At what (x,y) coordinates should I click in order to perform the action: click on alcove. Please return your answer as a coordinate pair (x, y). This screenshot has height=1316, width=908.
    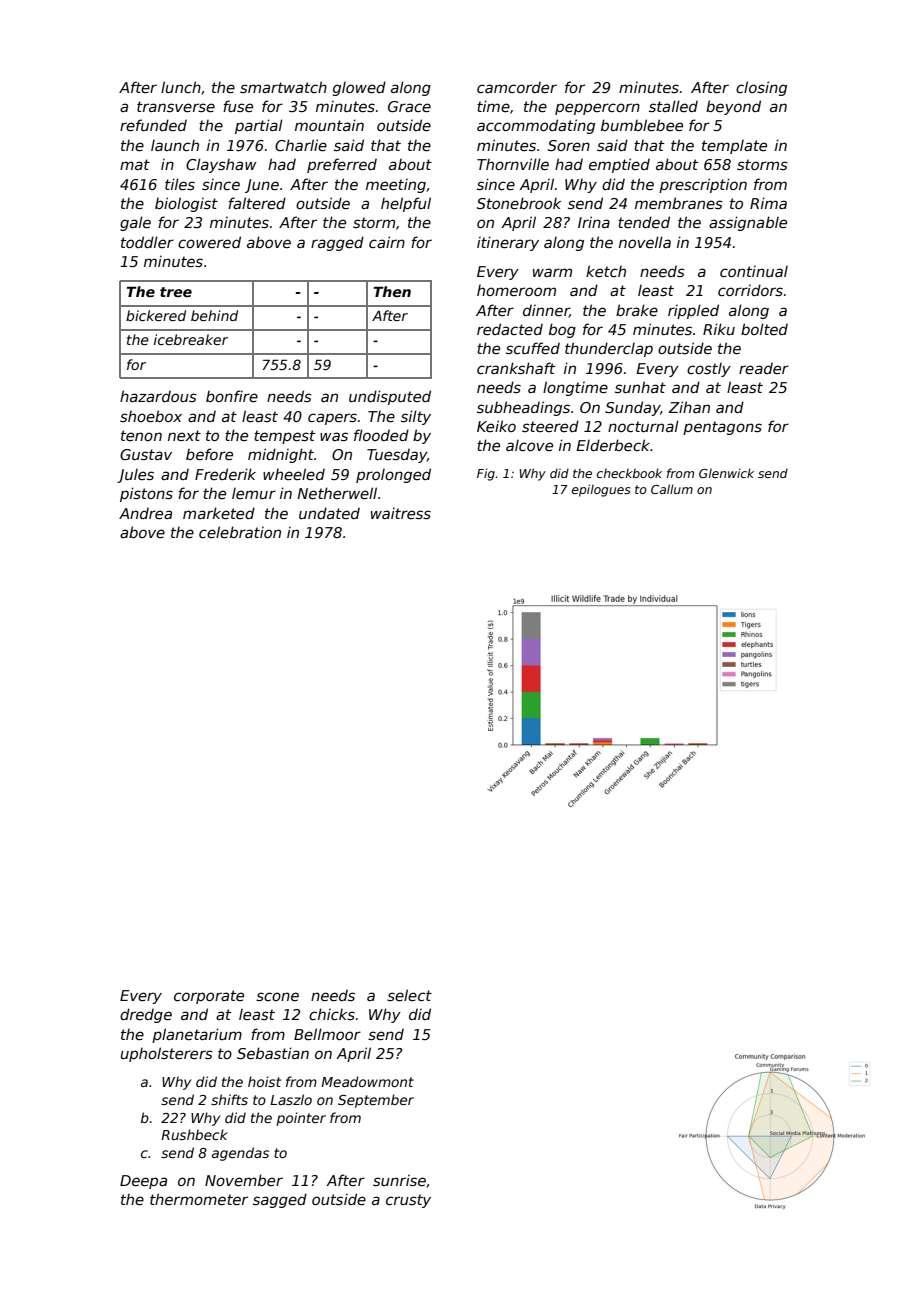
    Looking at the image, I should click on (529, 445).
